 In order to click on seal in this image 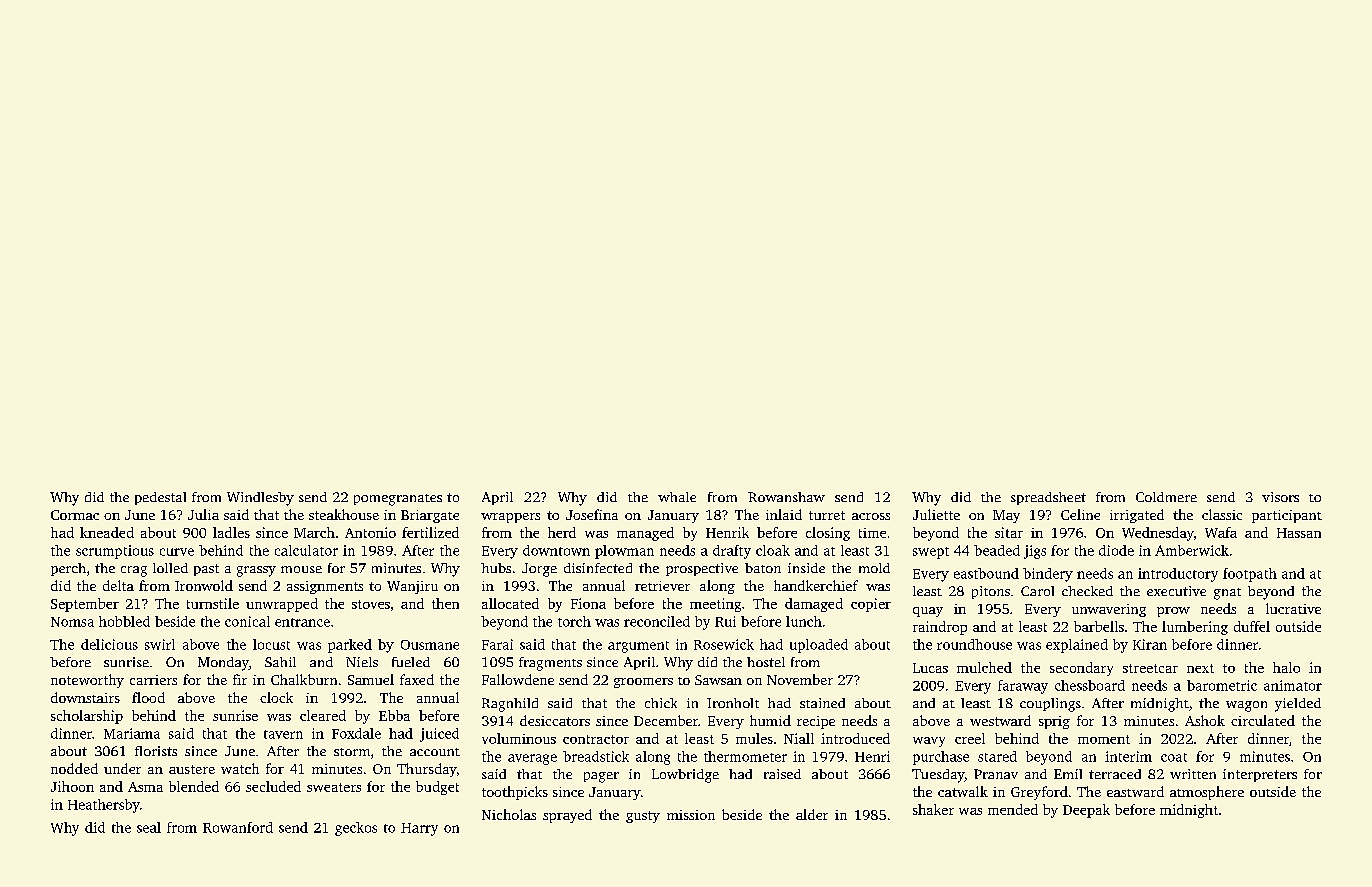, I will do `click(149, 827)`.
